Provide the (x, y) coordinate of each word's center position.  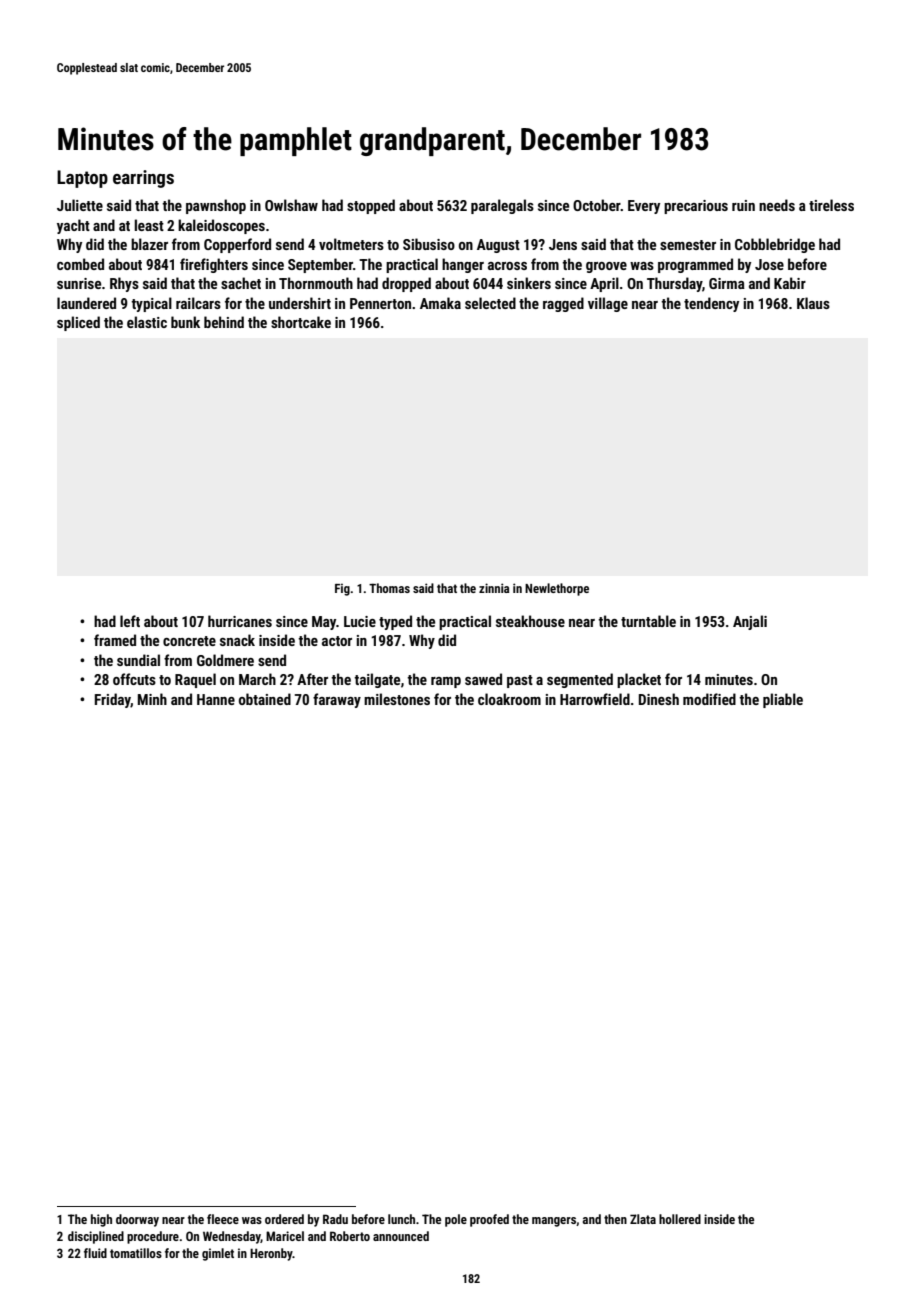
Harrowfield (595, 699)
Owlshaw (291, 205)
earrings (143, 179)
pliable (783, 700)
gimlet (218, 1254)
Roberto (350, 1236)
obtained (265, 699)
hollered (680, 1219)
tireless (831, 205)
